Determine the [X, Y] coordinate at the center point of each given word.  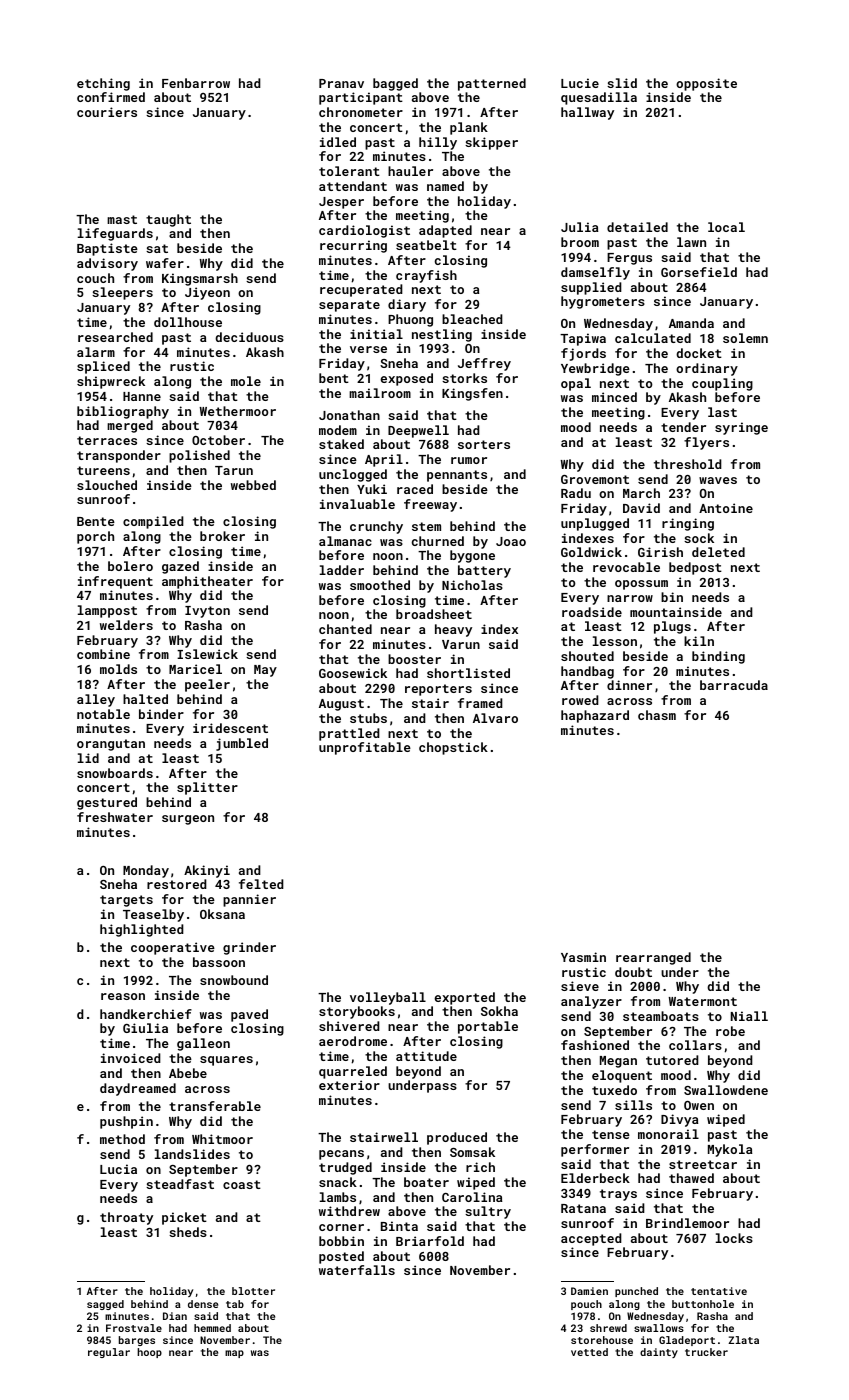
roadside [592, 612]
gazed [180, 567]
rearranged [653, 958]
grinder [249, 948]
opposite [706, 84]
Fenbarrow [196, 83]
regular [109, 1353]
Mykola [730, 1150]
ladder [342, 570]
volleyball [388, 998]
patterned [492, 84]
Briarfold [430, 1241]
